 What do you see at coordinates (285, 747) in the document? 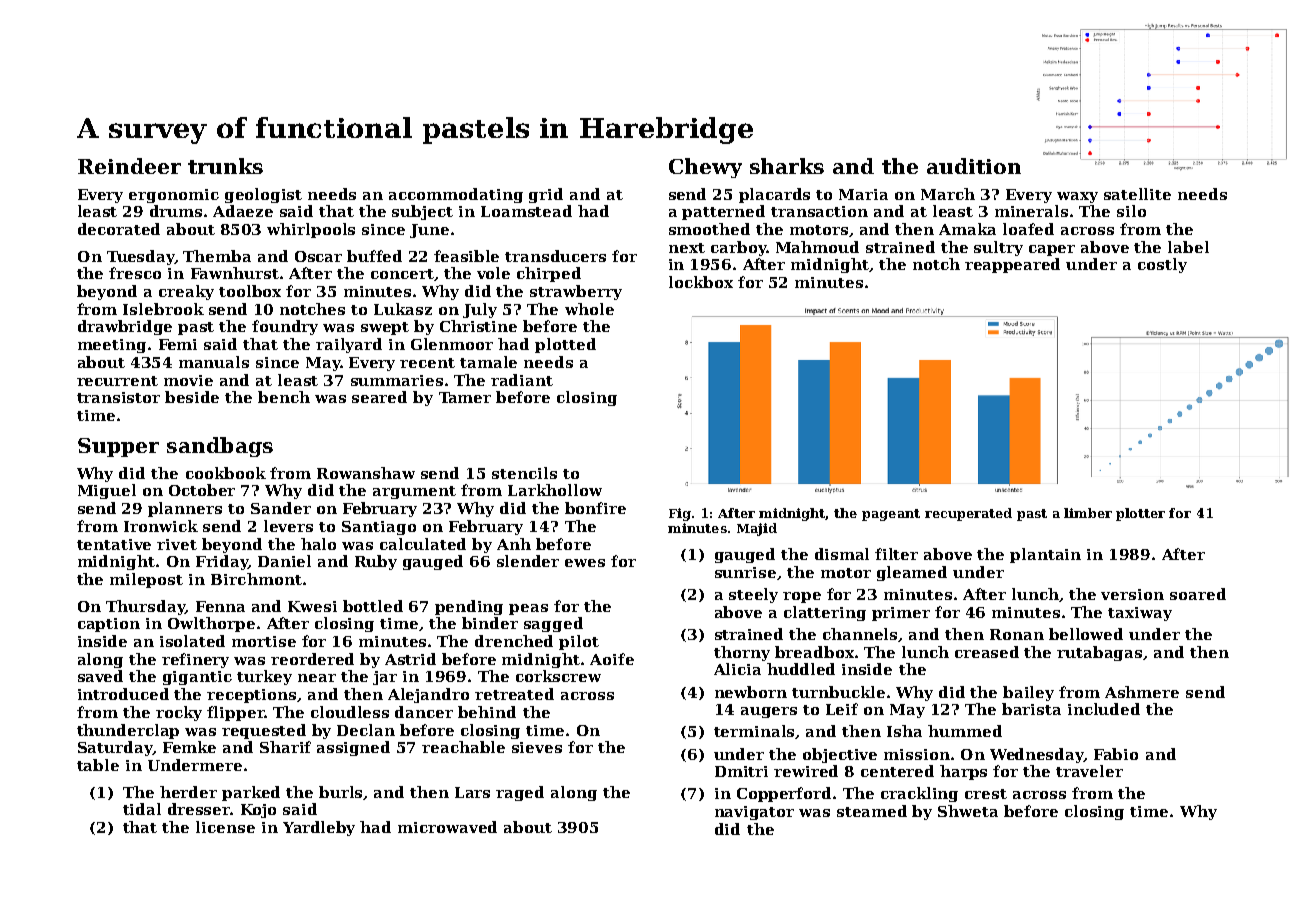
I see `Sharif` at bounding box center [285, 747].
